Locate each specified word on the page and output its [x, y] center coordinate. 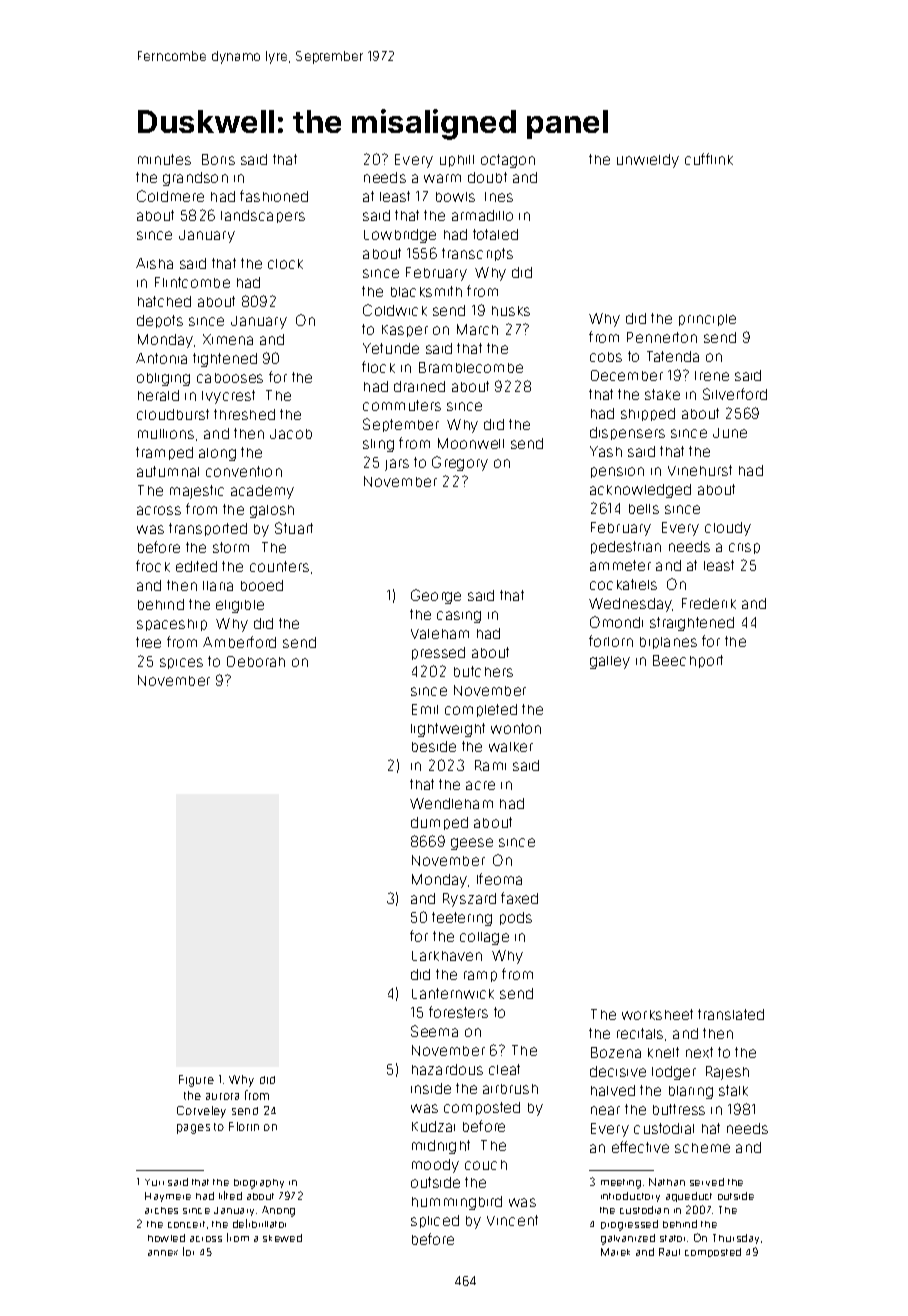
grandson [195, 179]
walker [511, 747]
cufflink [709, 159]
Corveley [201, 1112]
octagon [508, 161]
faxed [519, 898]
